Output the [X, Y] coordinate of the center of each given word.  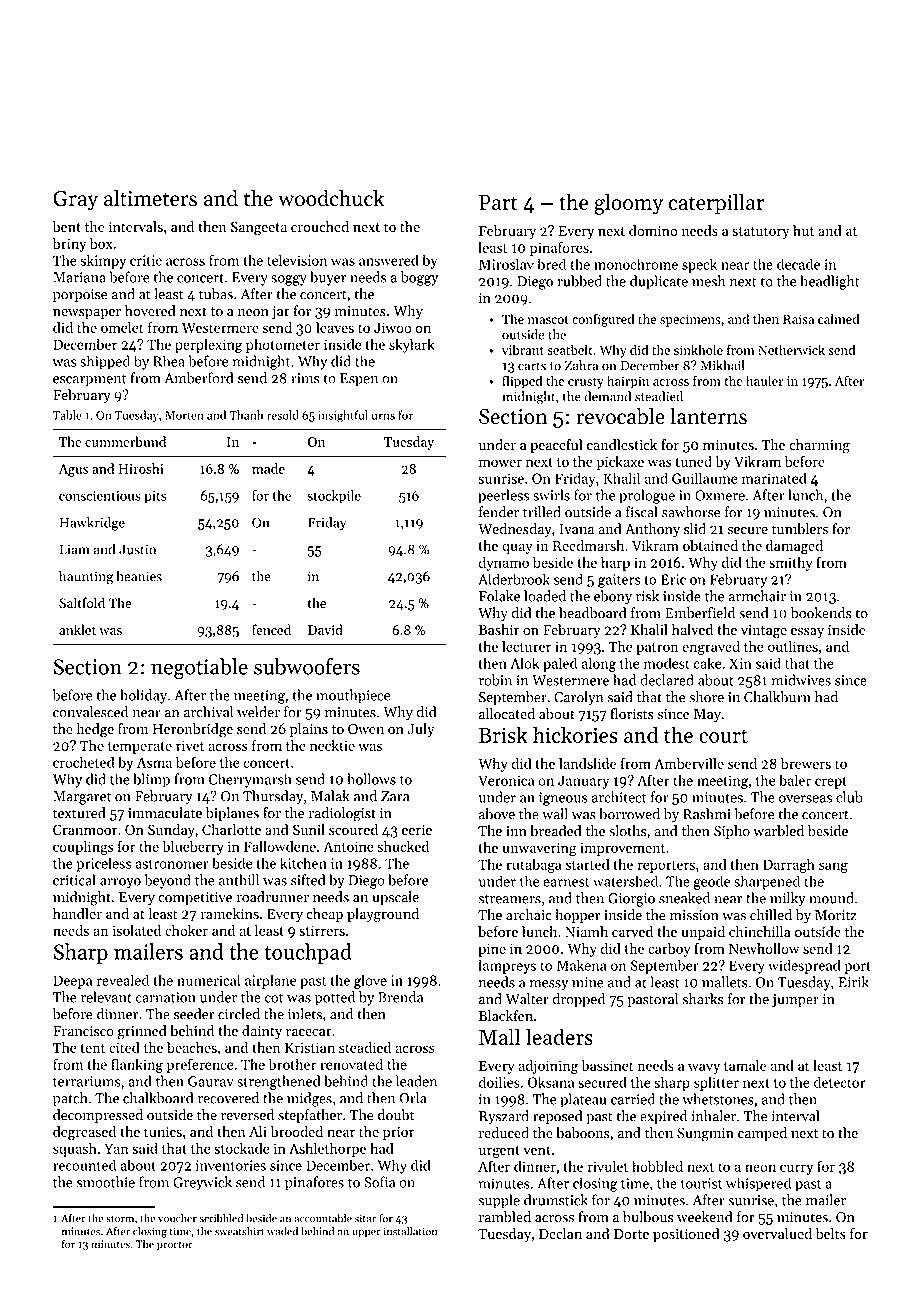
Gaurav [211, 1081]
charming [819, 446]
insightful [343, 416]
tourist [701, 1183]
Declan [560, 1233]
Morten [184, 415]
